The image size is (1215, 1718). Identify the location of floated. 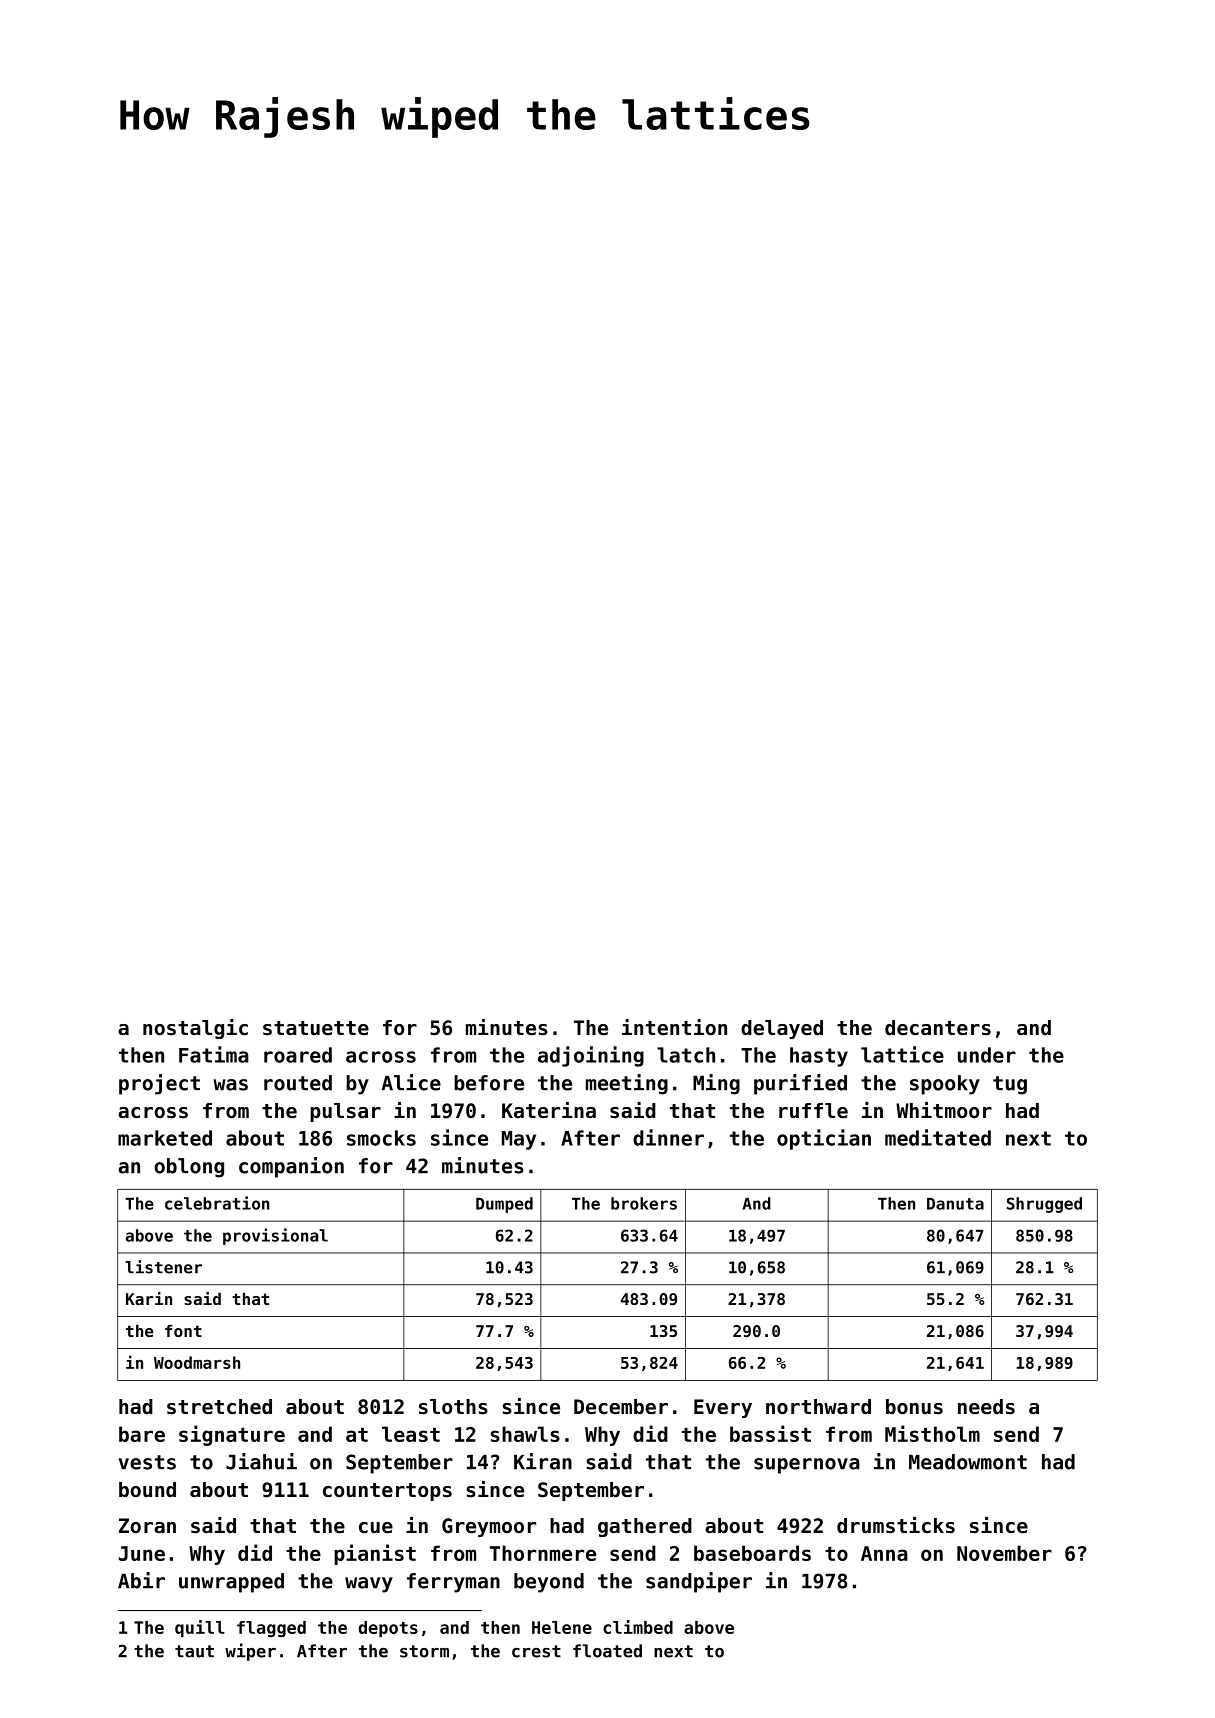
(607, 1651).
